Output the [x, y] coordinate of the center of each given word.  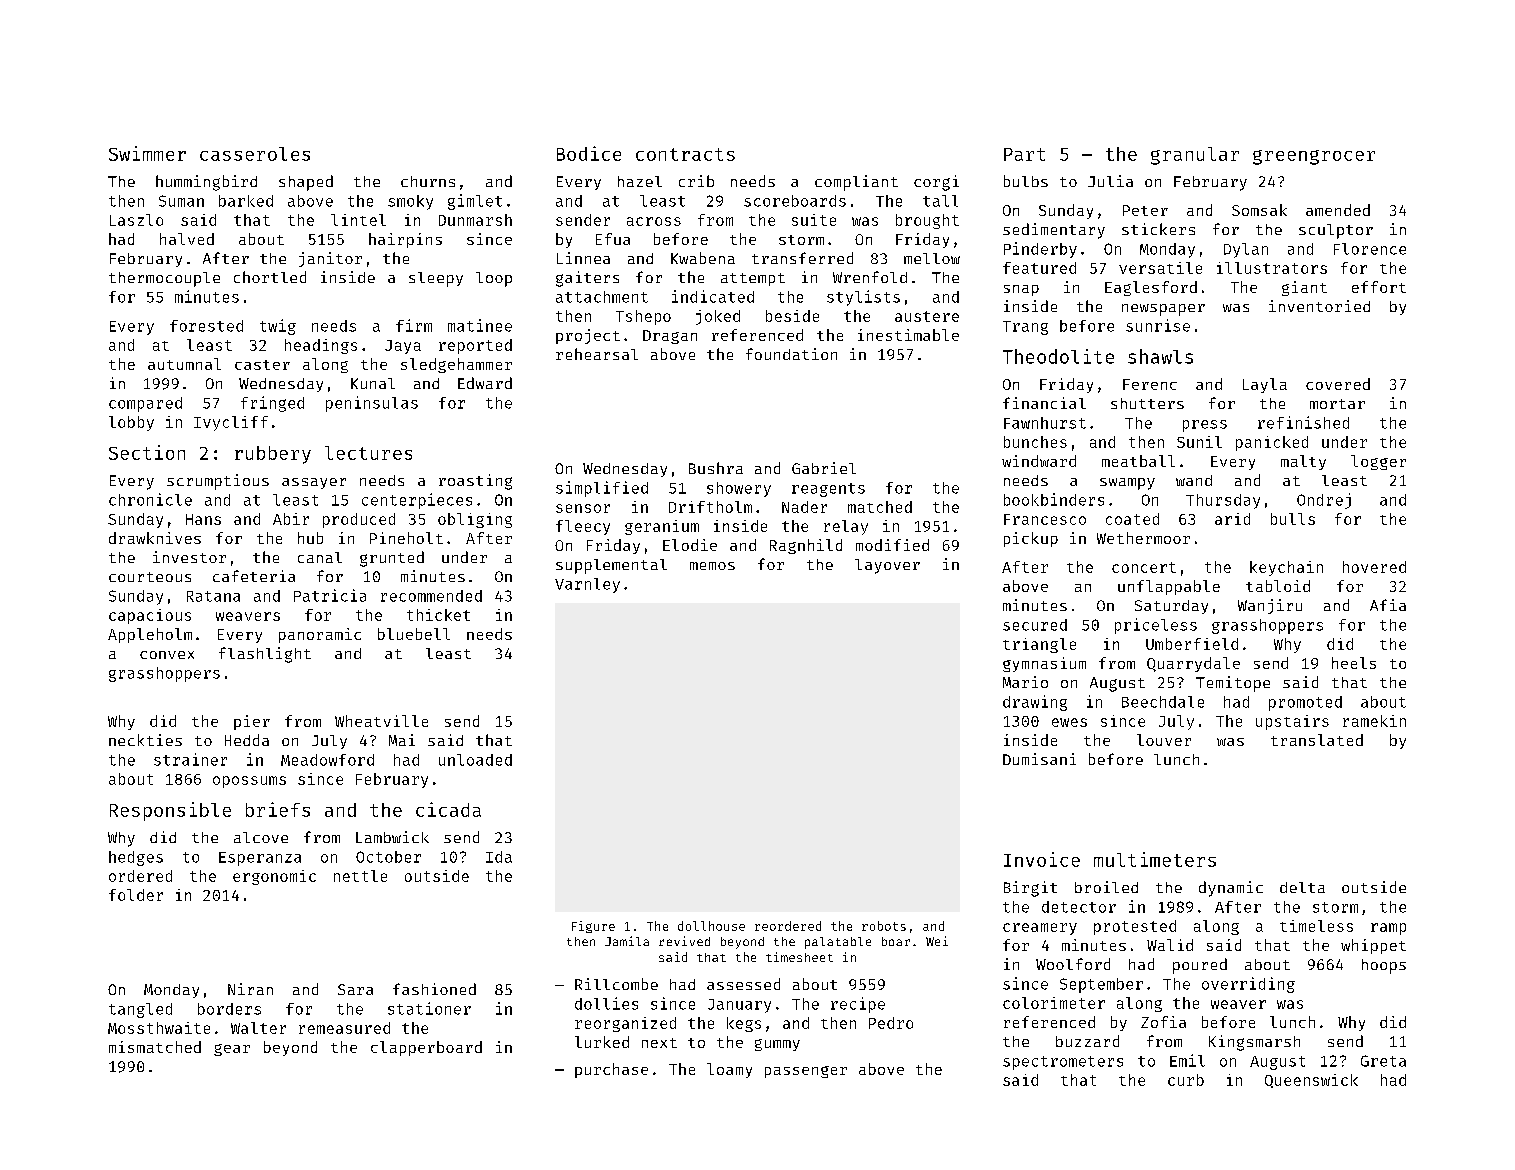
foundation [791, 354]
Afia [1388, 605]
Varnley [587, 585]
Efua [613, 239]
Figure [593, 927]
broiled [1106, 887]
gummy [777, 1045]
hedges [136, 858]
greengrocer [1314, 157]
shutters [1147, 403]
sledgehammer [456, 365]
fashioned [434, 989]
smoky [410, 202]
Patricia [330, 595]
